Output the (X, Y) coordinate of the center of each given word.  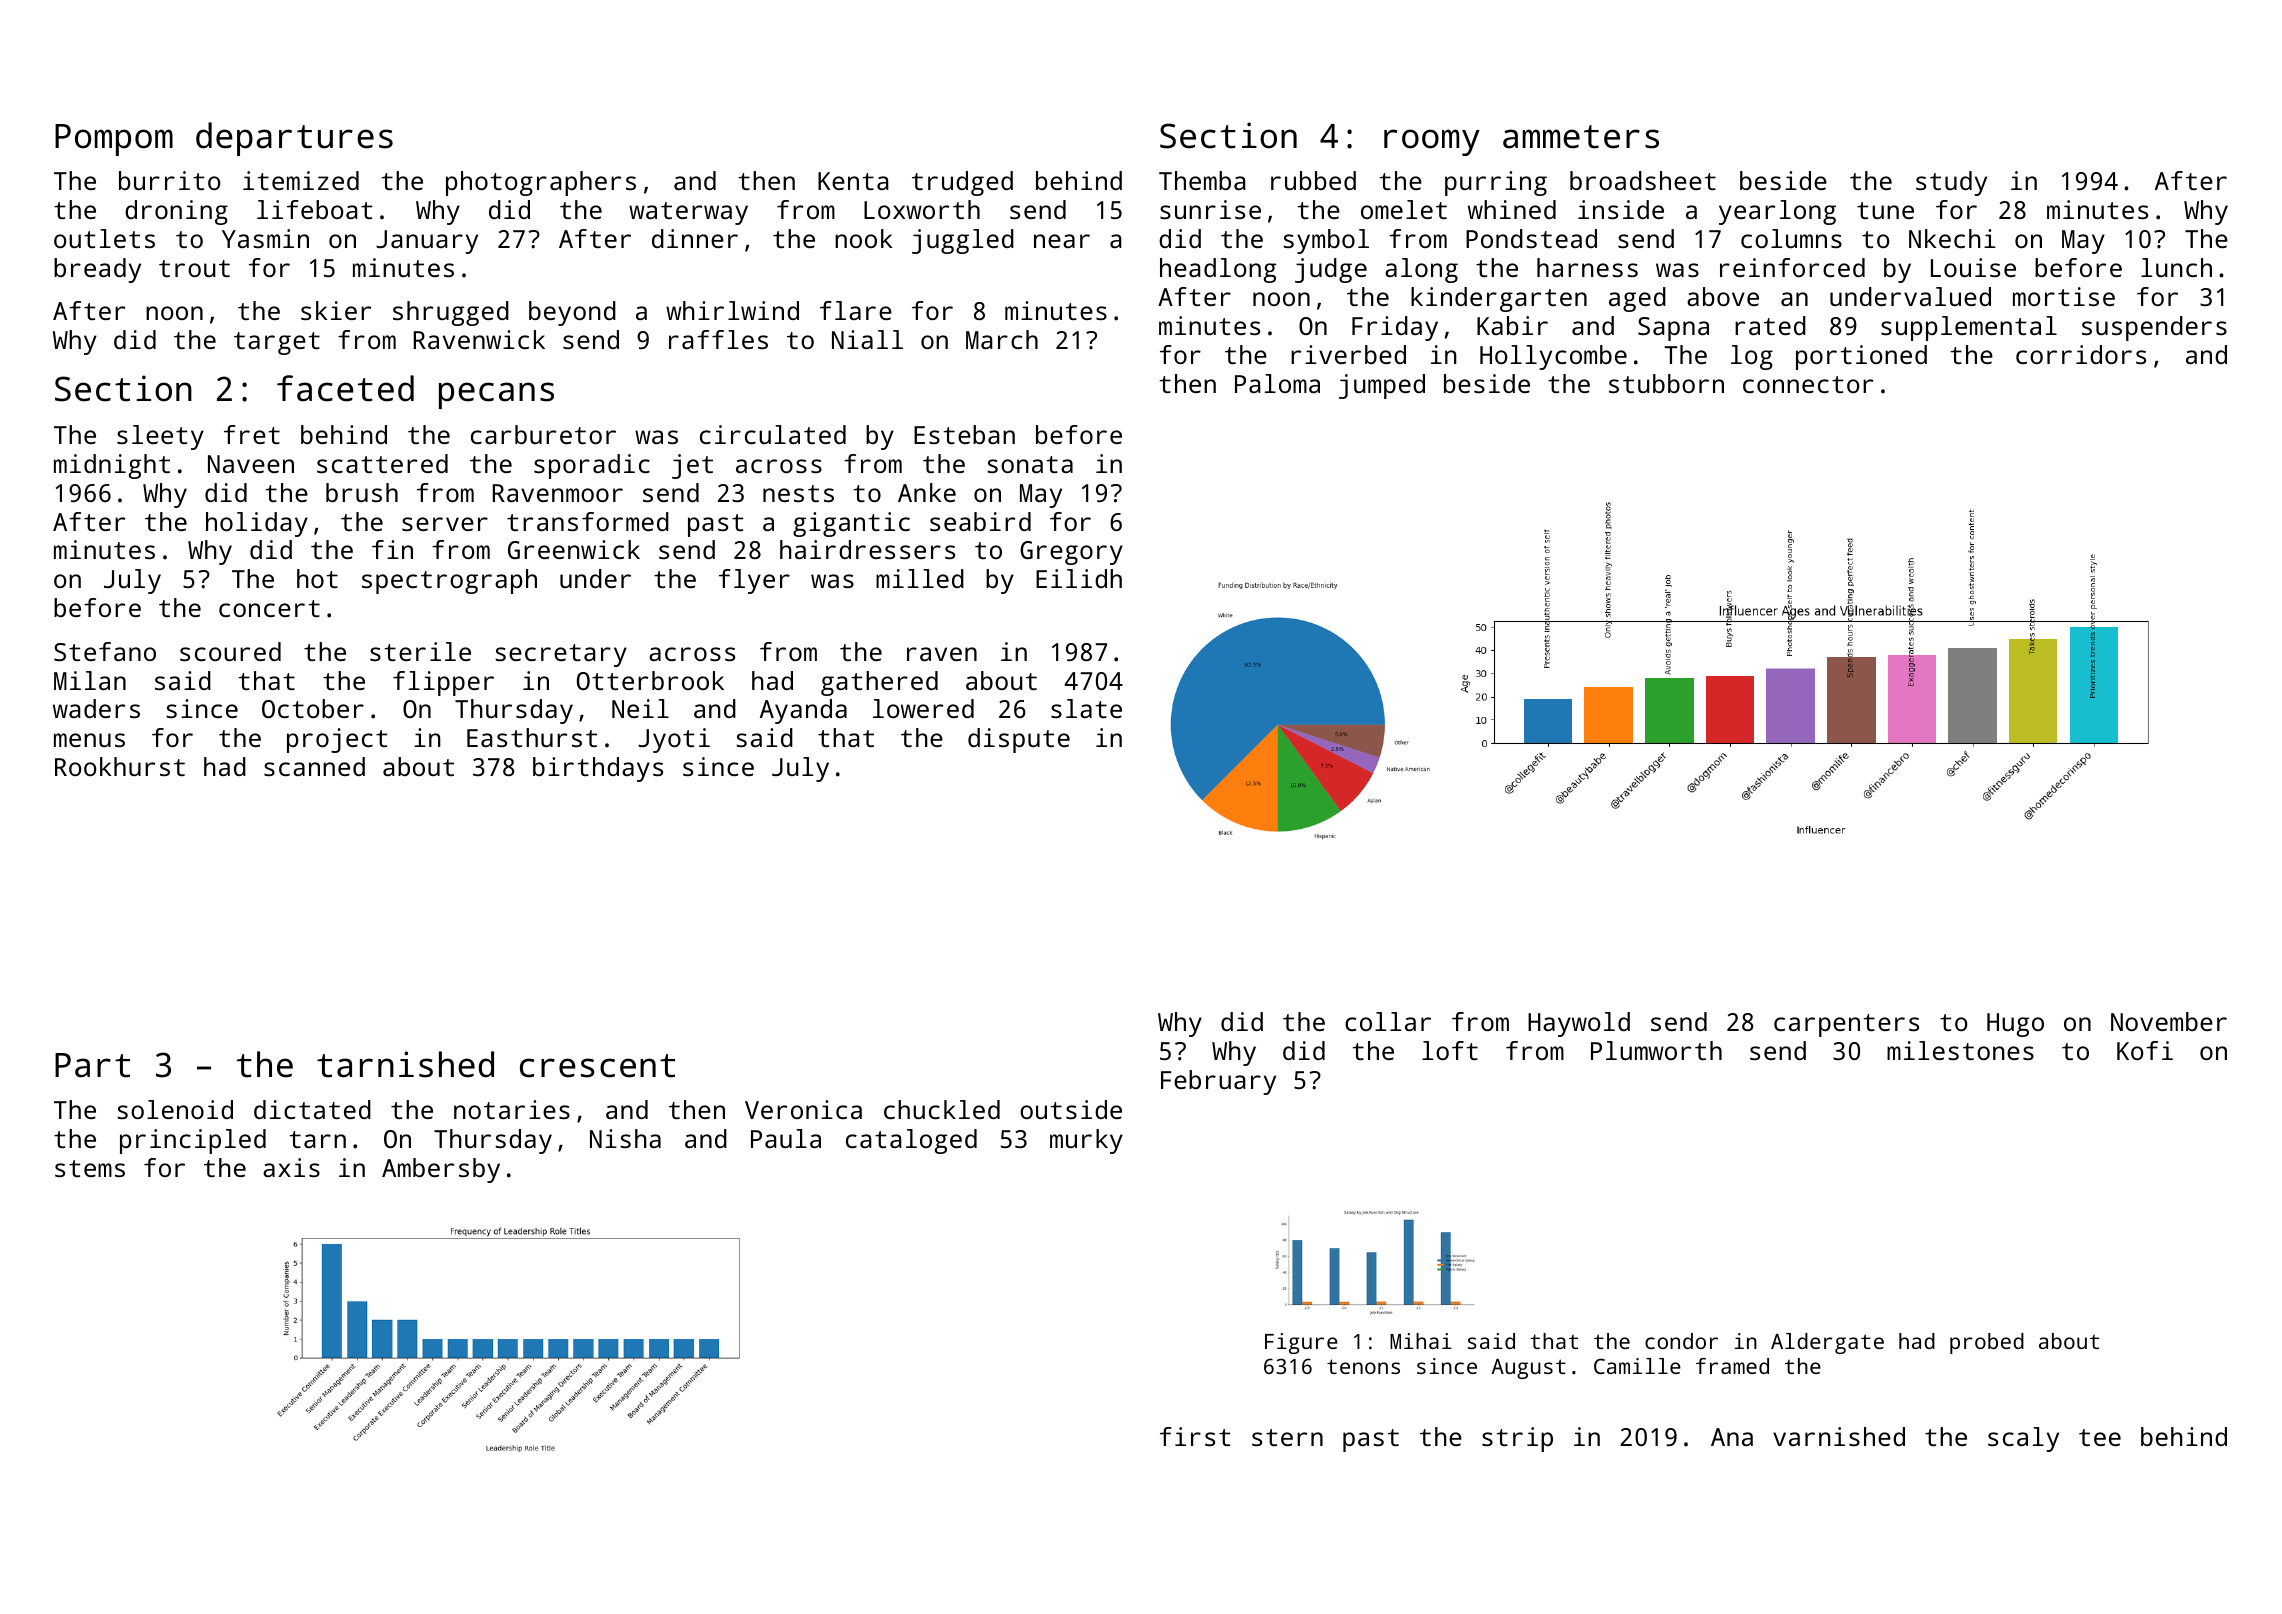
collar (1388, 1021)
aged (1637, 299)
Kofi (2145, 1050)
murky (1086, 1141)
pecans (496, 395)
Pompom (114, 140)
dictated (312, 1109)
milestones (1960, 1050)
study (1951, 183)
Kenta (853, 181)
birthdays (598, 769)
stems (90, 1168)
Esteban (964, 434)
